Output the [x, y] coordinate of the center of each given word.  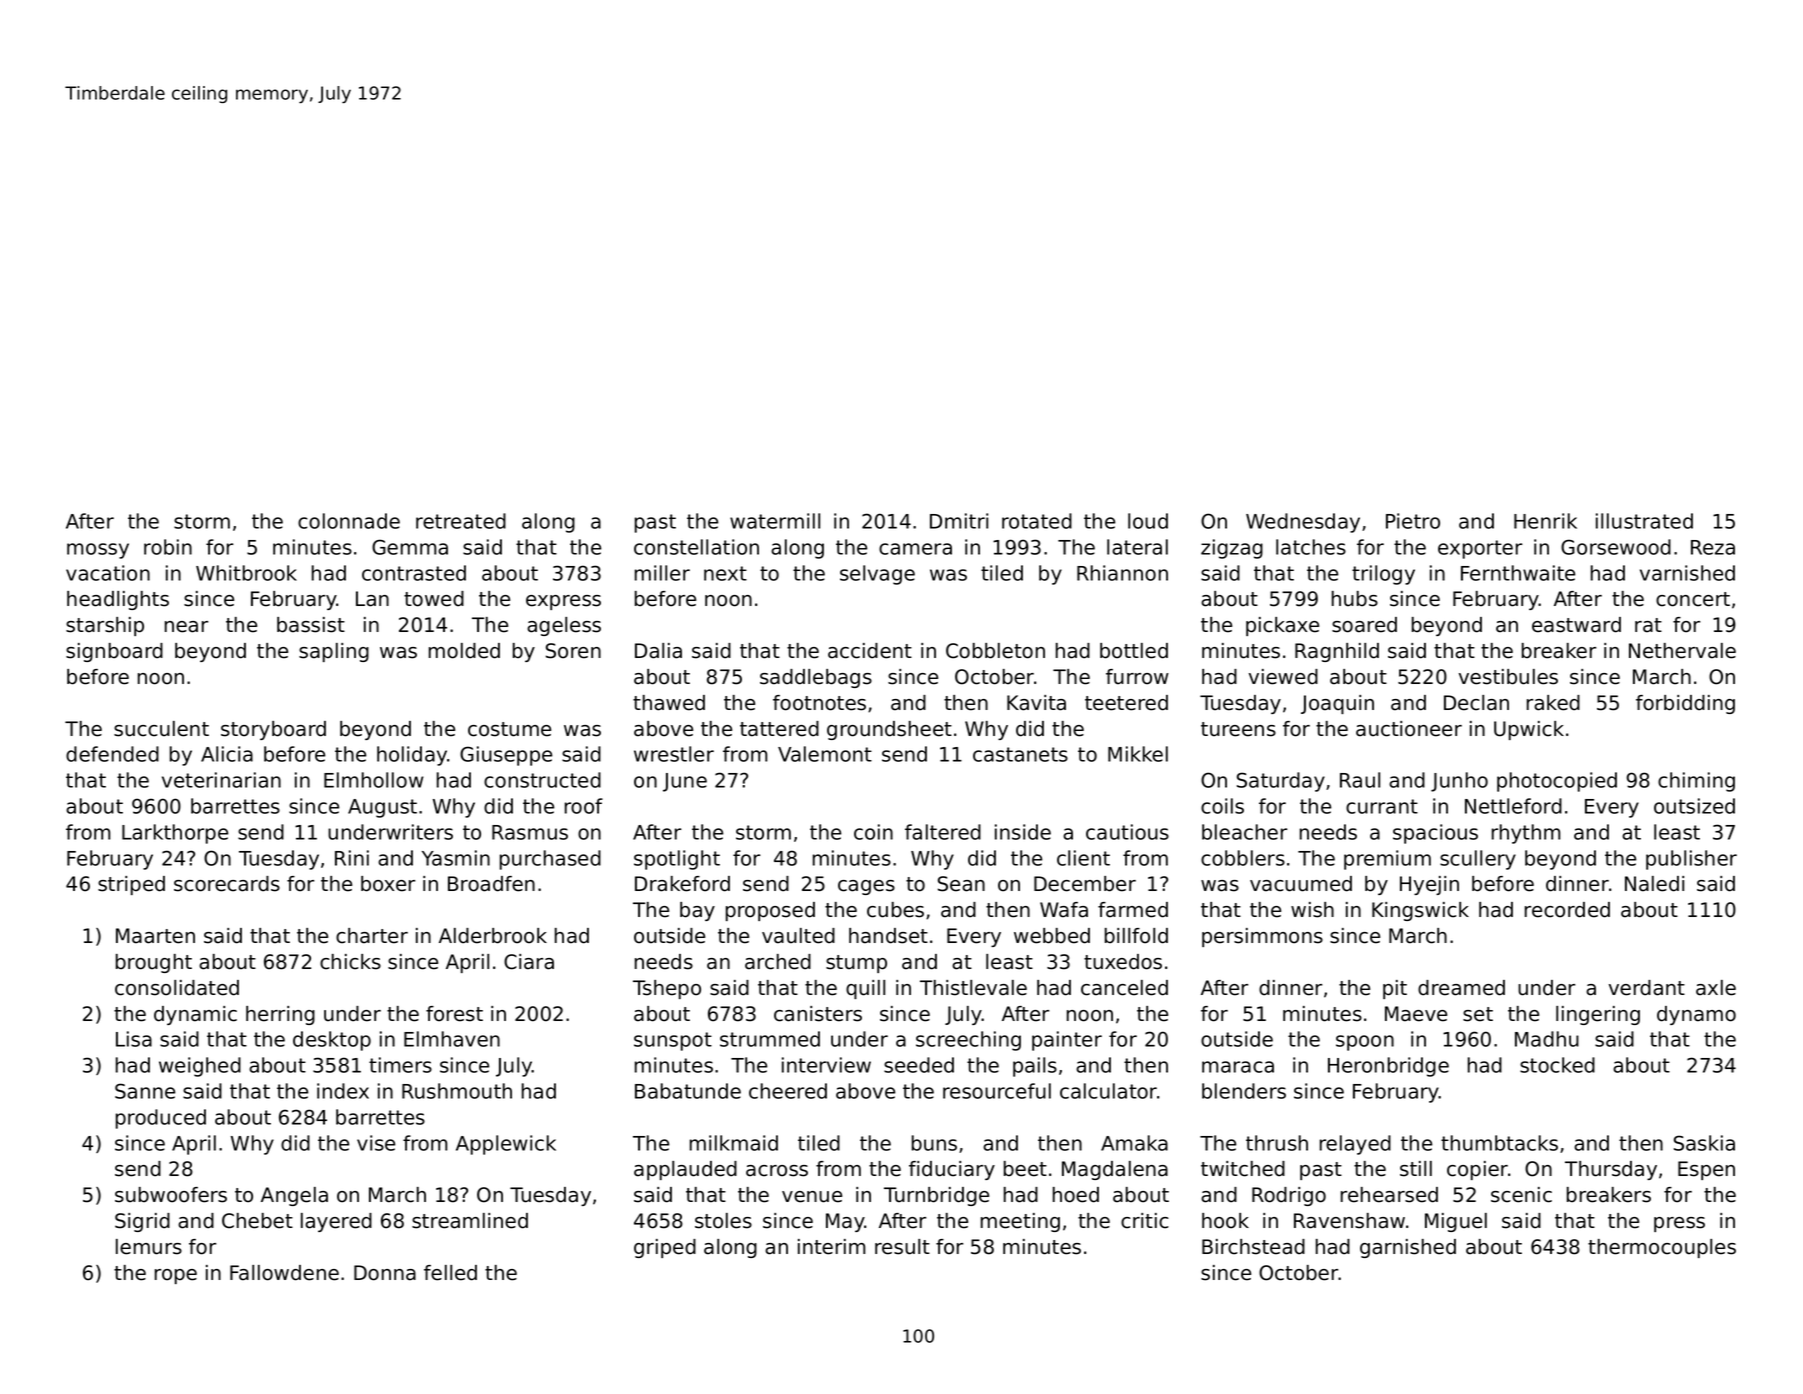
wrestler [674, 754]
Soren [573, 651]
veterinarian [221, 780]
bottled [1134, 651]
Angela [294, 1196]
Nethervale [1682, 651]
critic [1145, 1221]
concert [1693, 599]
